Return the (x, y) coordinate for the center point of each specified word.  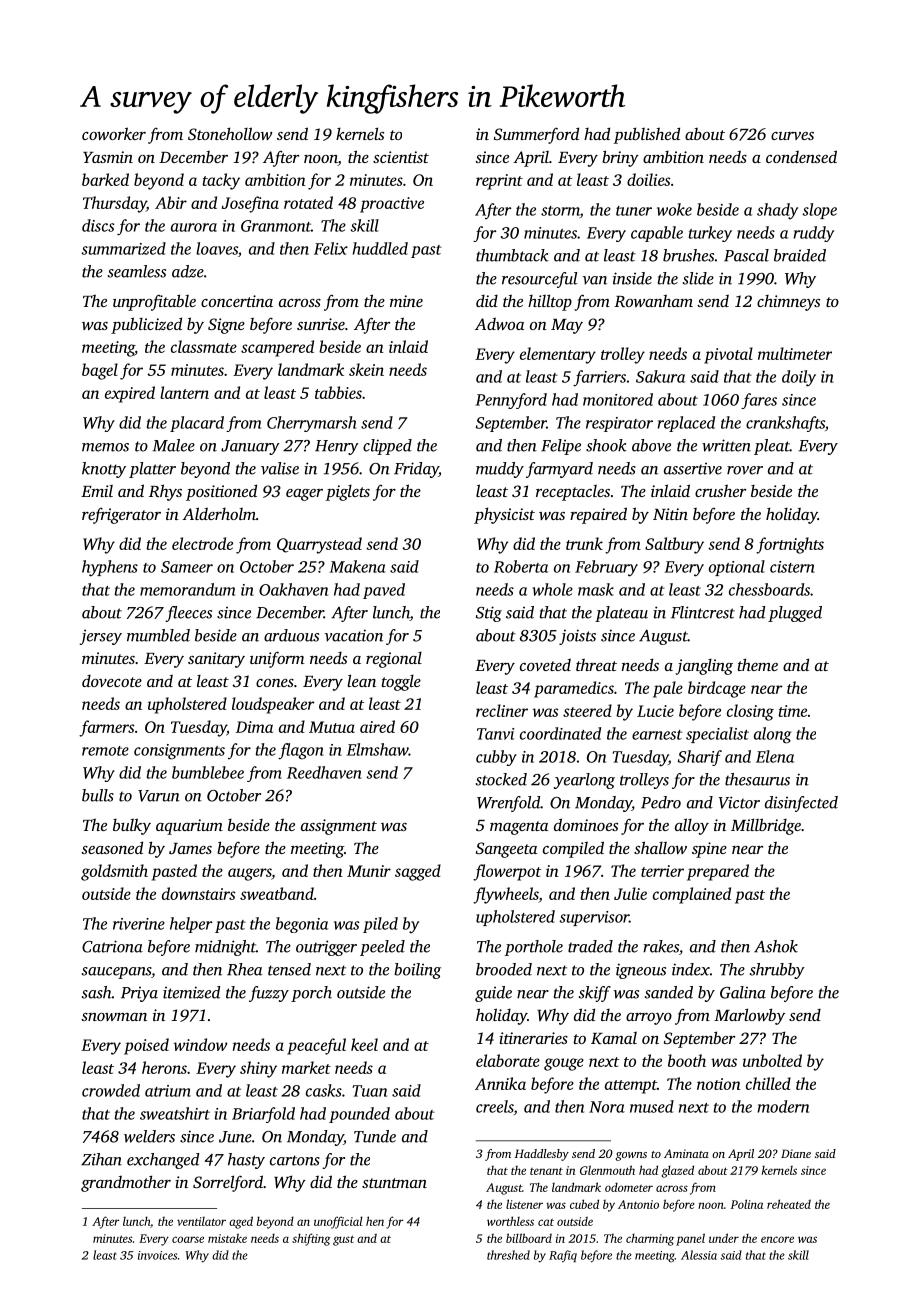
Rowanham (653, 300)
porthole (534, 948)
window (200, 1044)
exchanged (163, 1161)
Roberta (521, 566)
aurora (194, 227)
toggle (401, 683)
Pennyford (511, 401)
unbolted (772, 1060)
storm (560, 211)
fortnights (790, 545)
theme (758, 664)
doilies (648, 179)
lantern (184, 392)
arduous (291, 635)
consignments (179, 752)
